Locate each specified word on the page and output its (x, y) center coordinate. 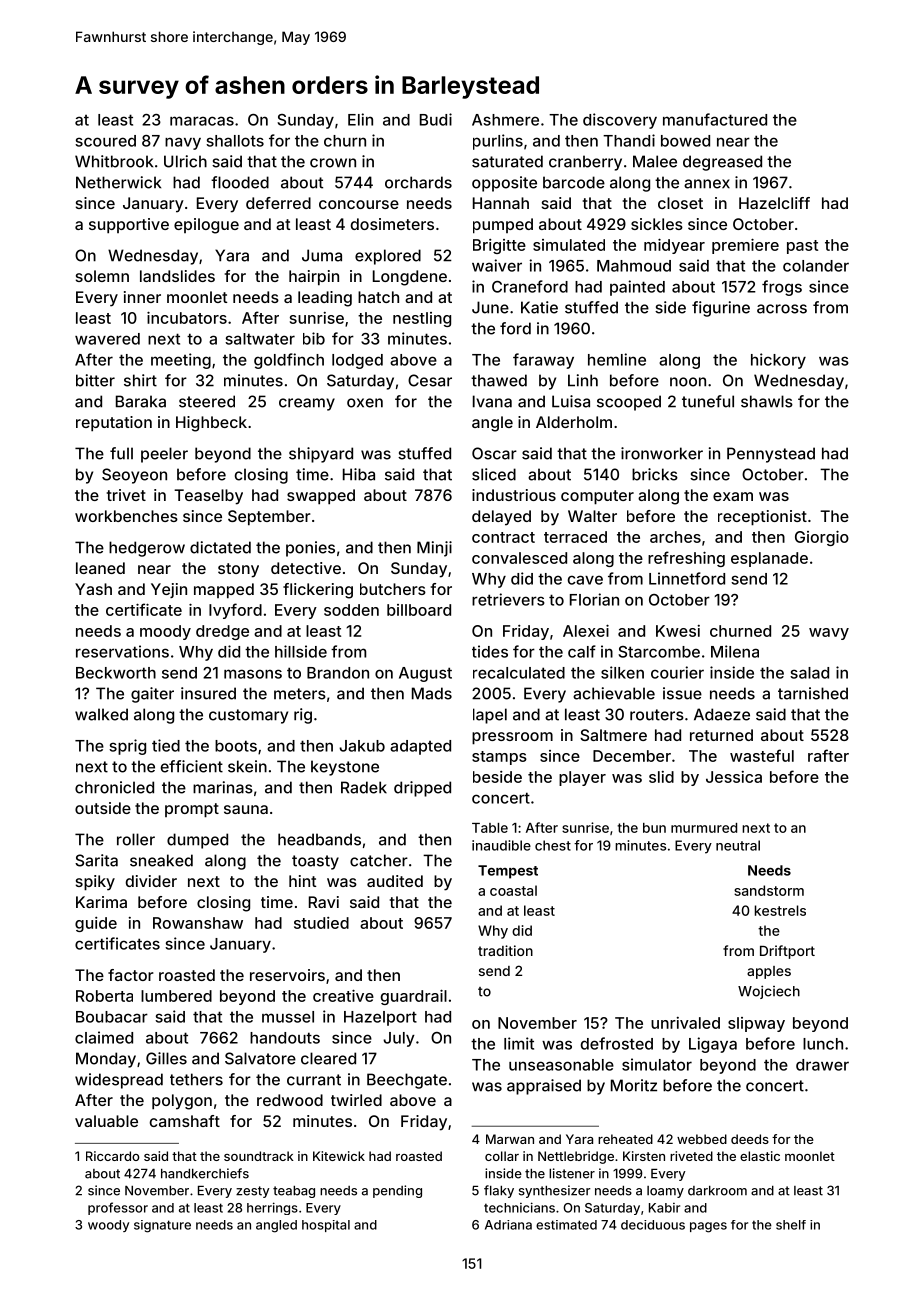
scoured (105, 141)
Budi (436, 119)
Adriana (508, 1225)
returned (721, 735)
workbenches (126, 516)
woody (108, 1226)
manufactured (715, 119)
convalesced (519, 558)
